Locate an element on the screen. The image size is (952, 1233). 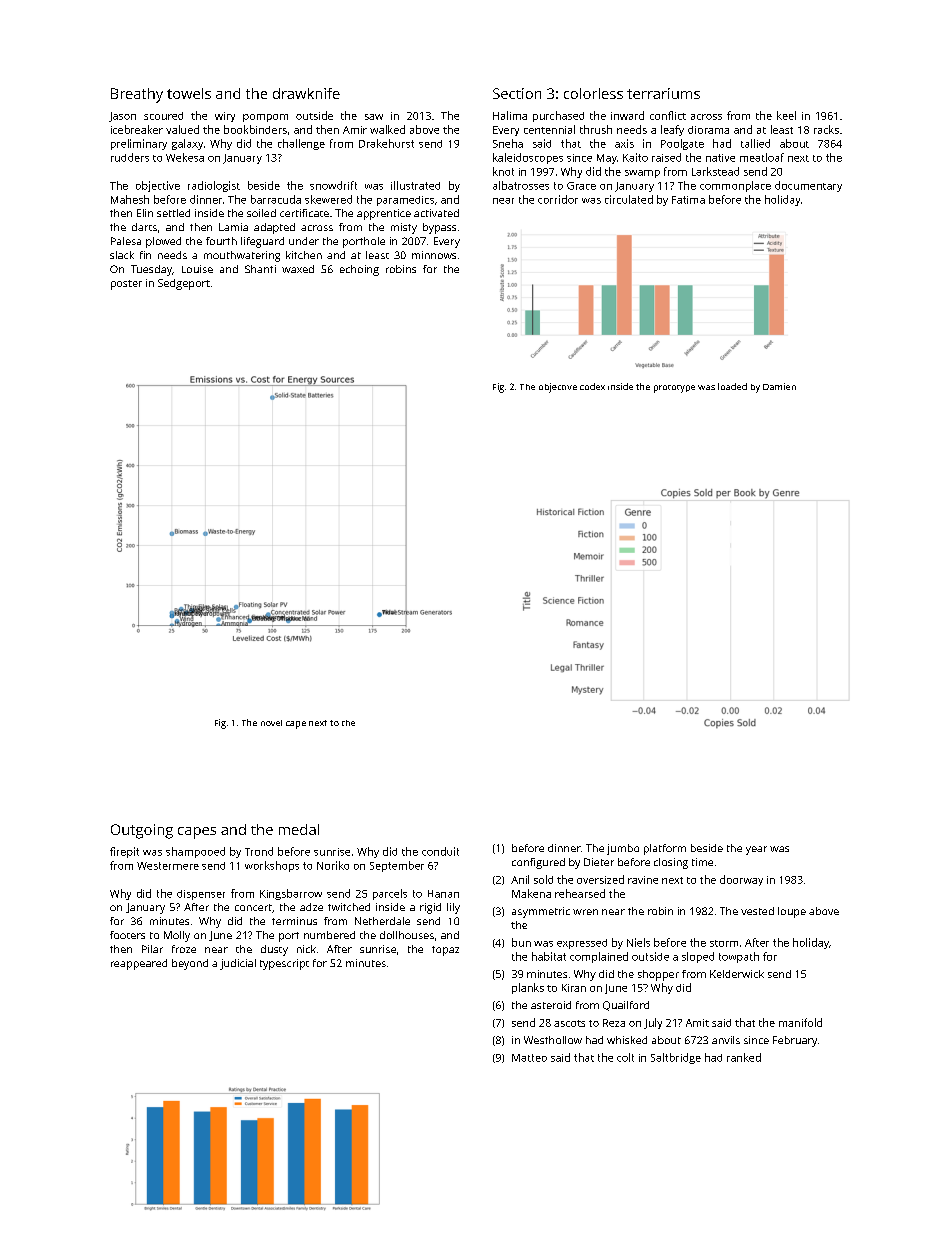
platform is located at coordinates (665, 849).
